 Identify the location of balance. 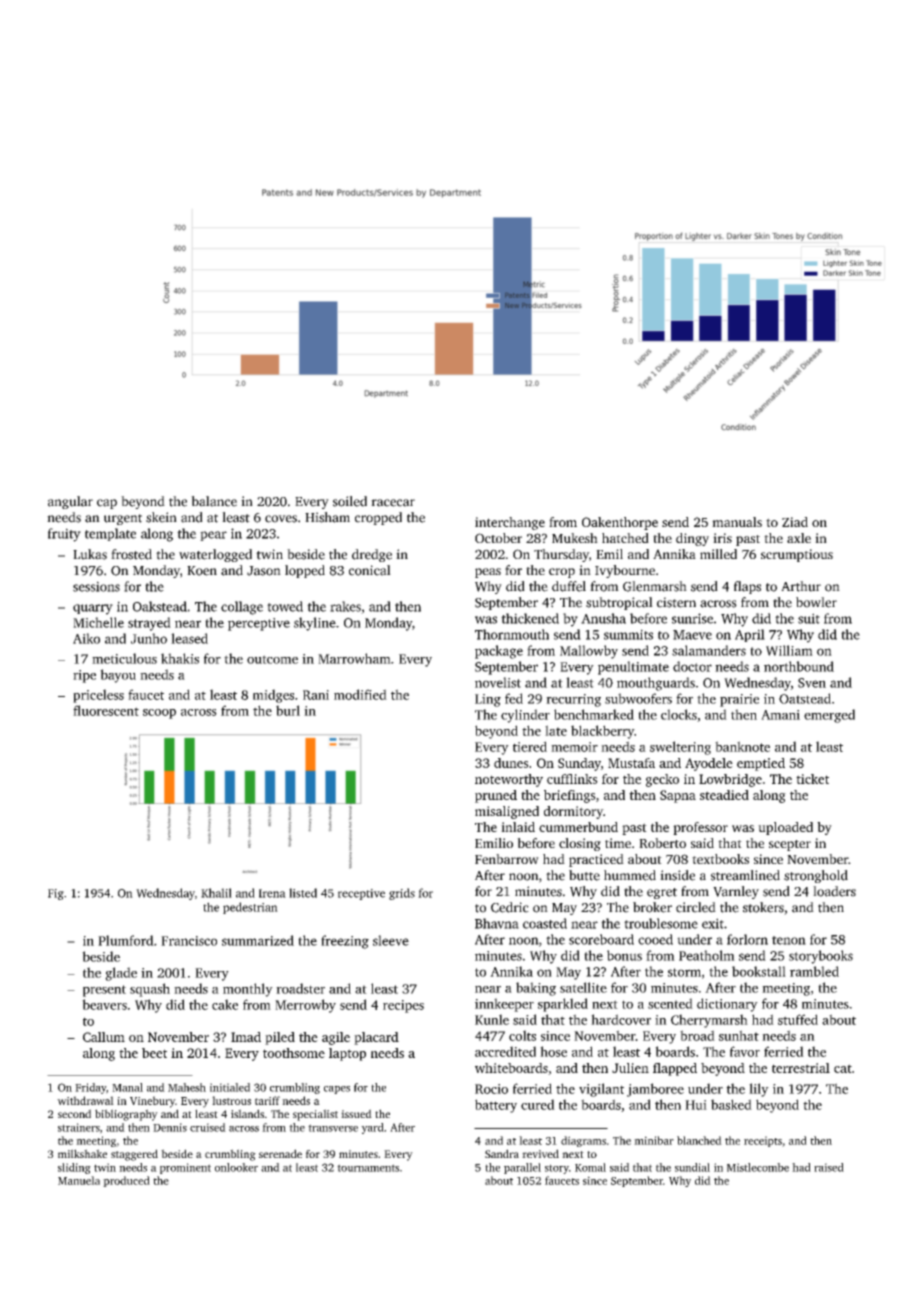
(214, 501).
